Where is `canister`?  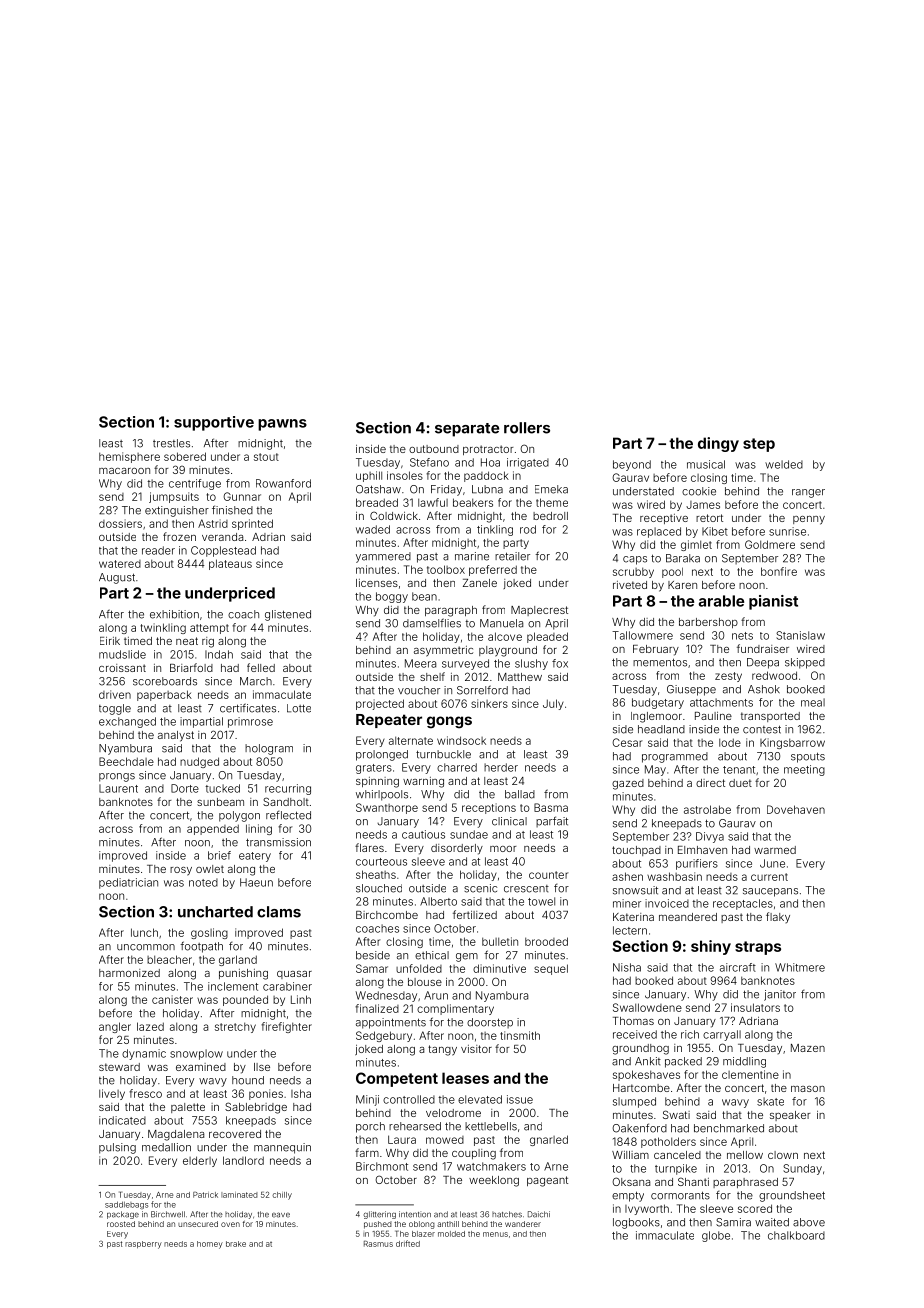
canister is located at coordinates (172, 999).
